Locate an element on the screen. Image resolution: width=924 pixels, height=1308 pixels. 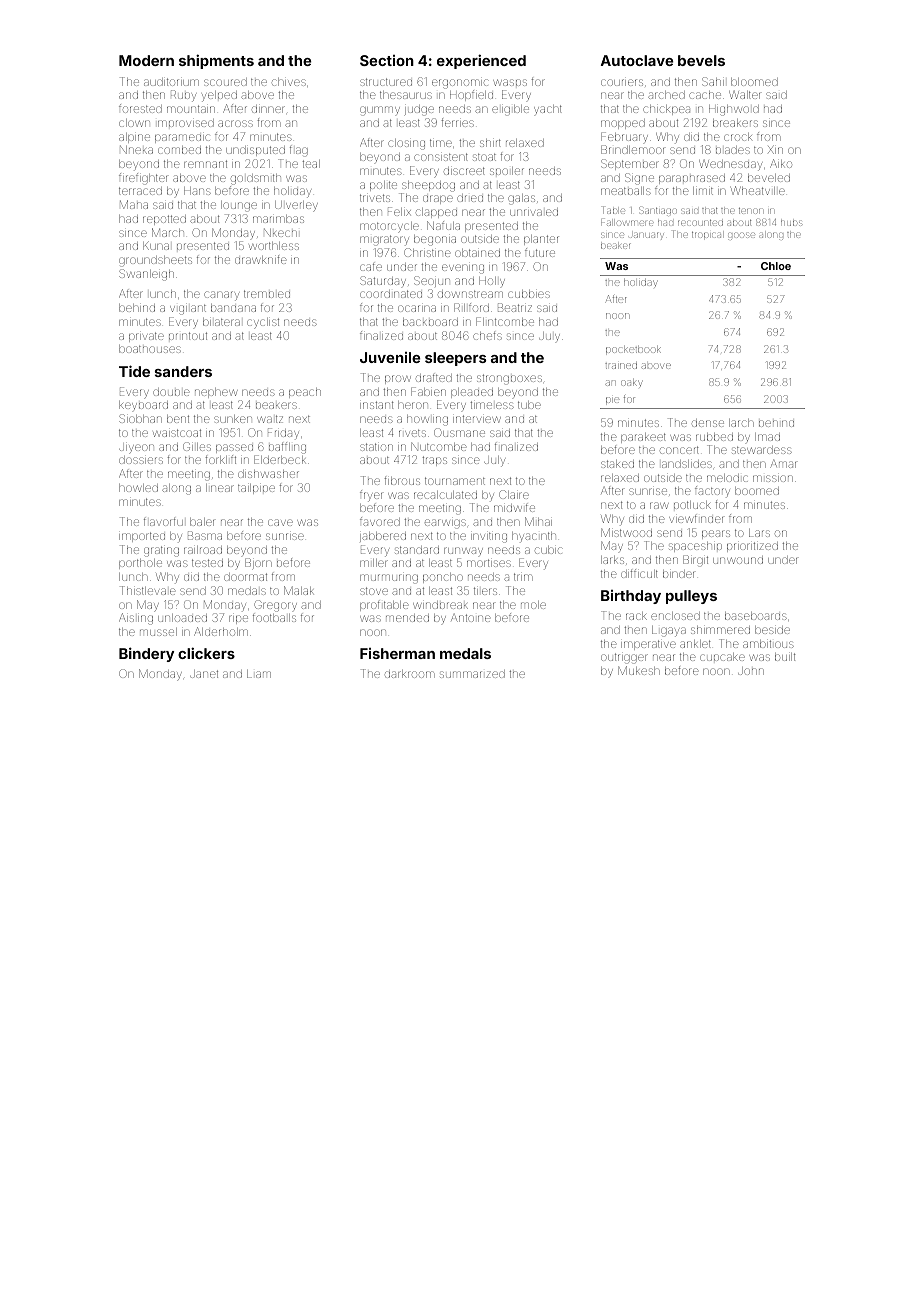
Janet is located at coordinates (204, 674).
